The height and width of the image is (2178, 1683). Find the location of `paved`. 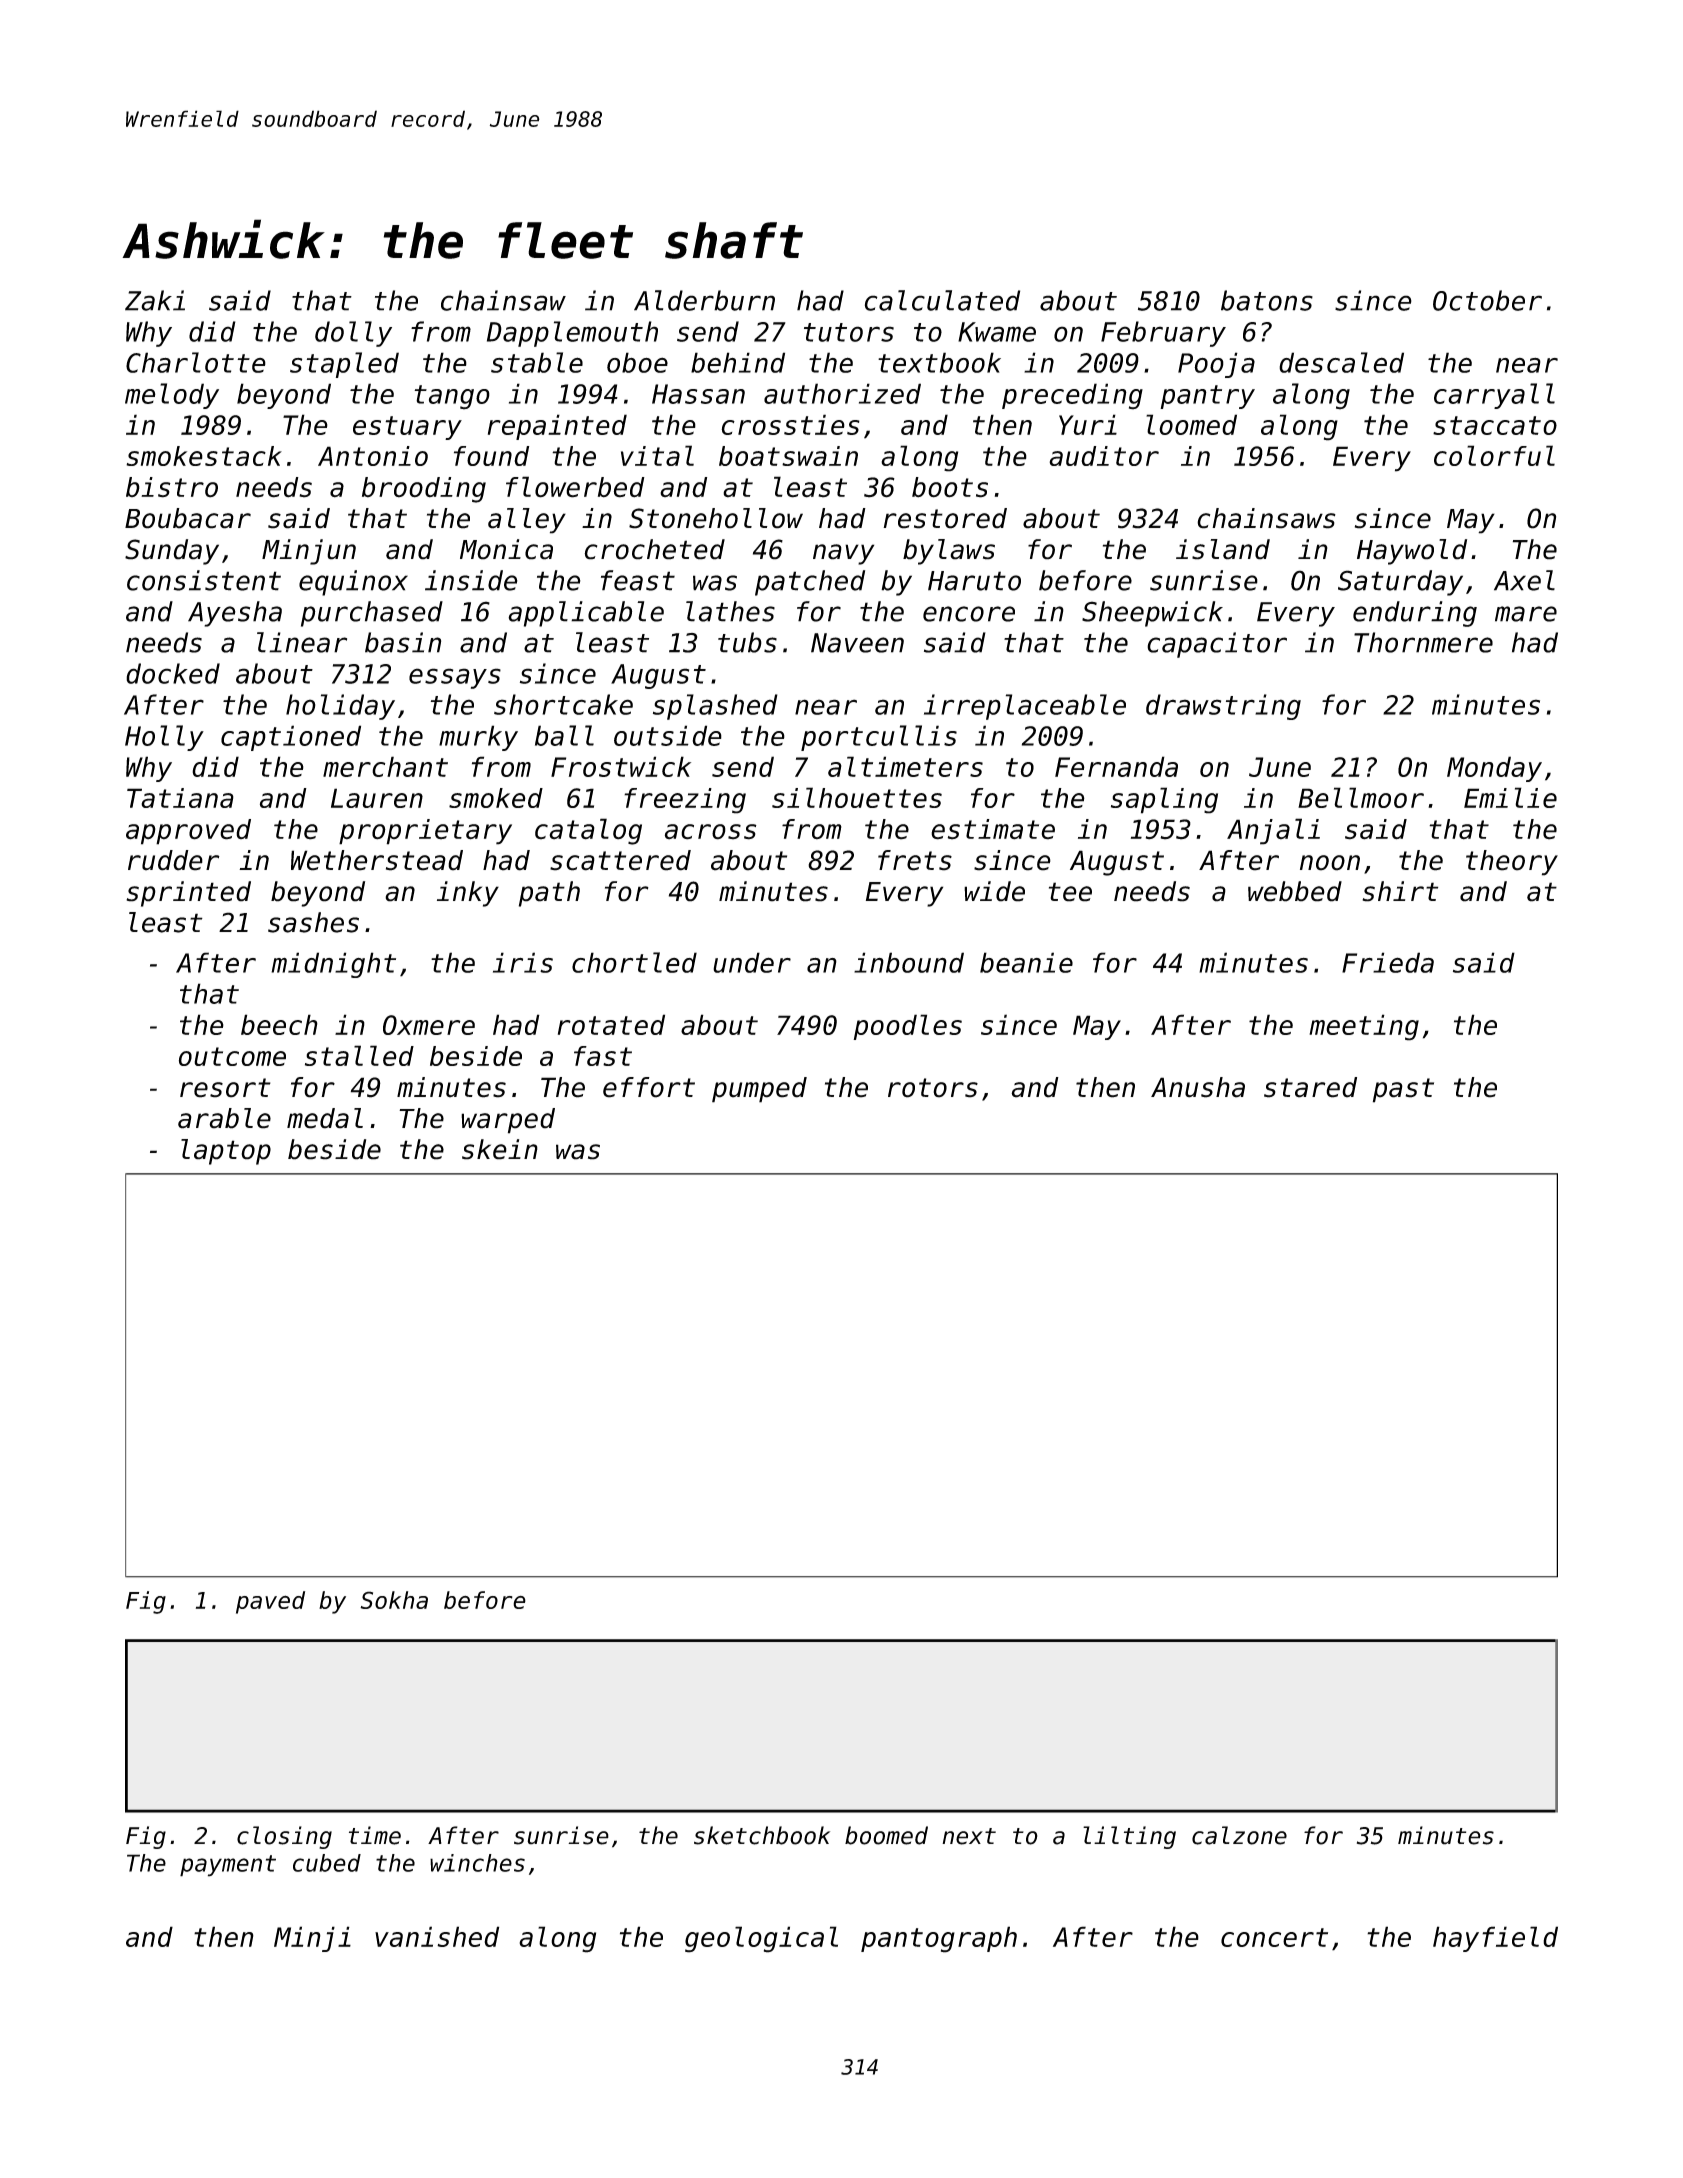

paved is located at coordinates (270, 1602).
